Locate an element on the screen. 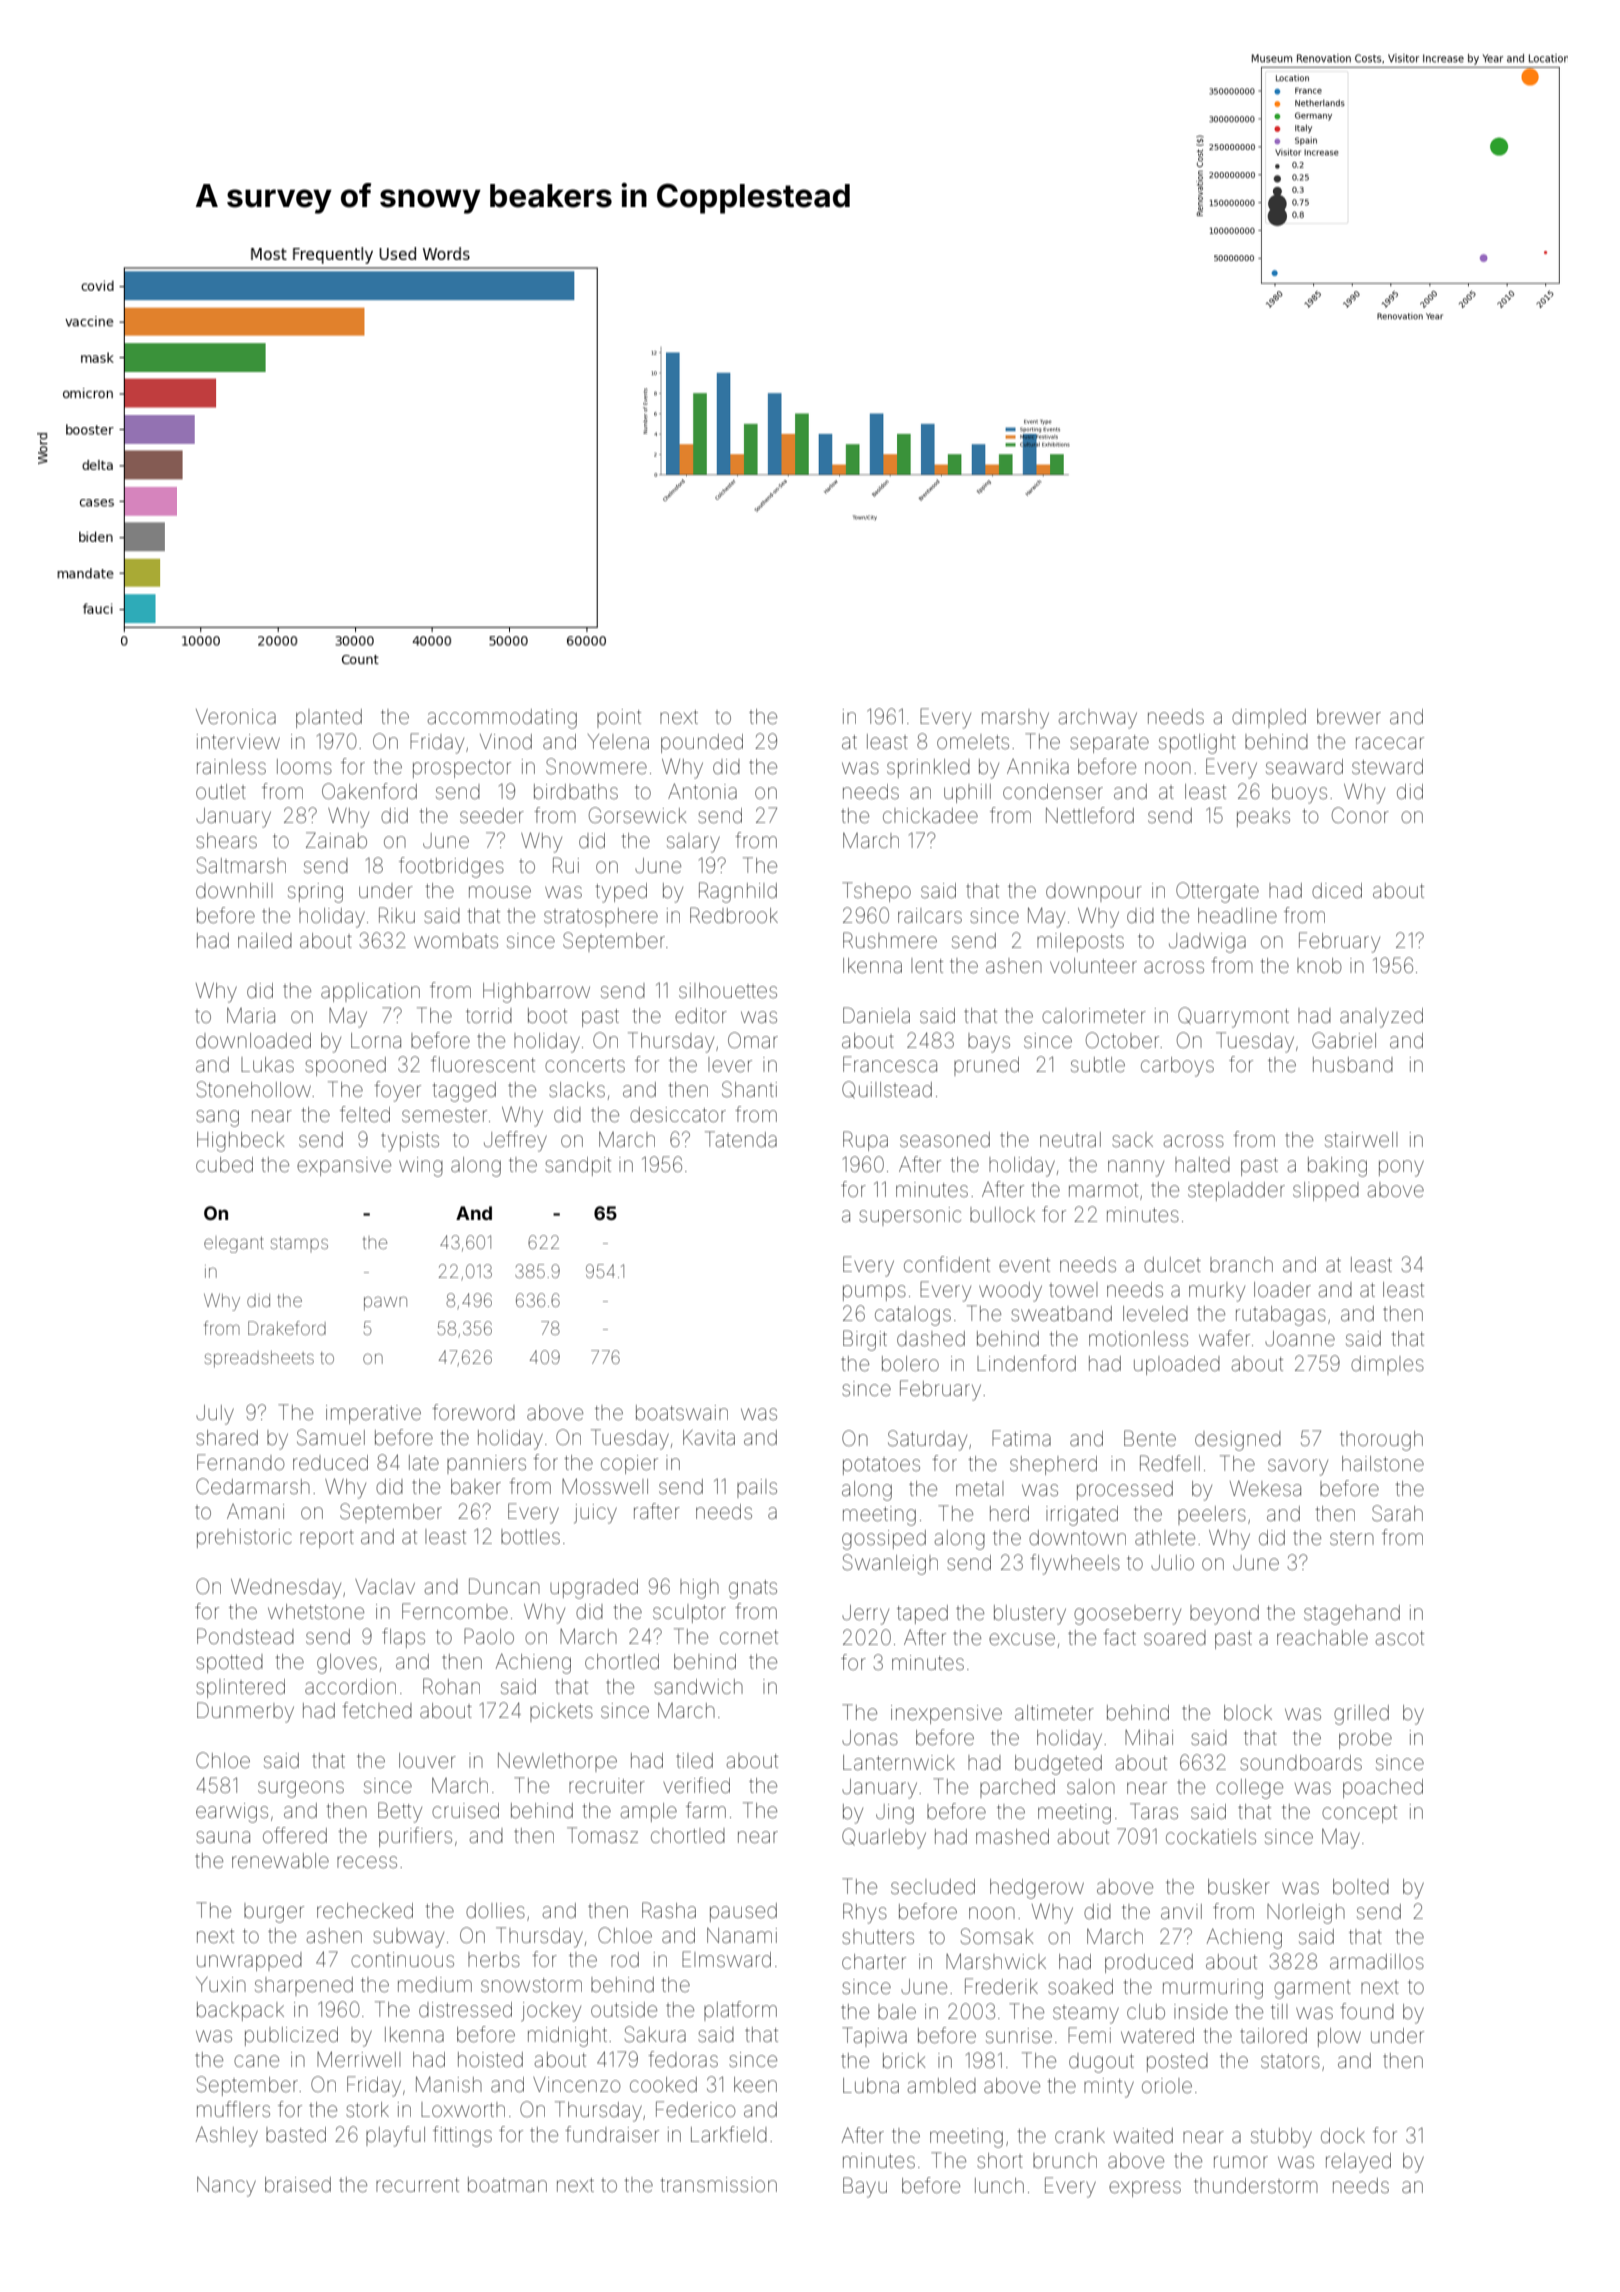 The height and width of the screenshot is (2292, 1620). anvil is located at coordinates (1181, 1911).
